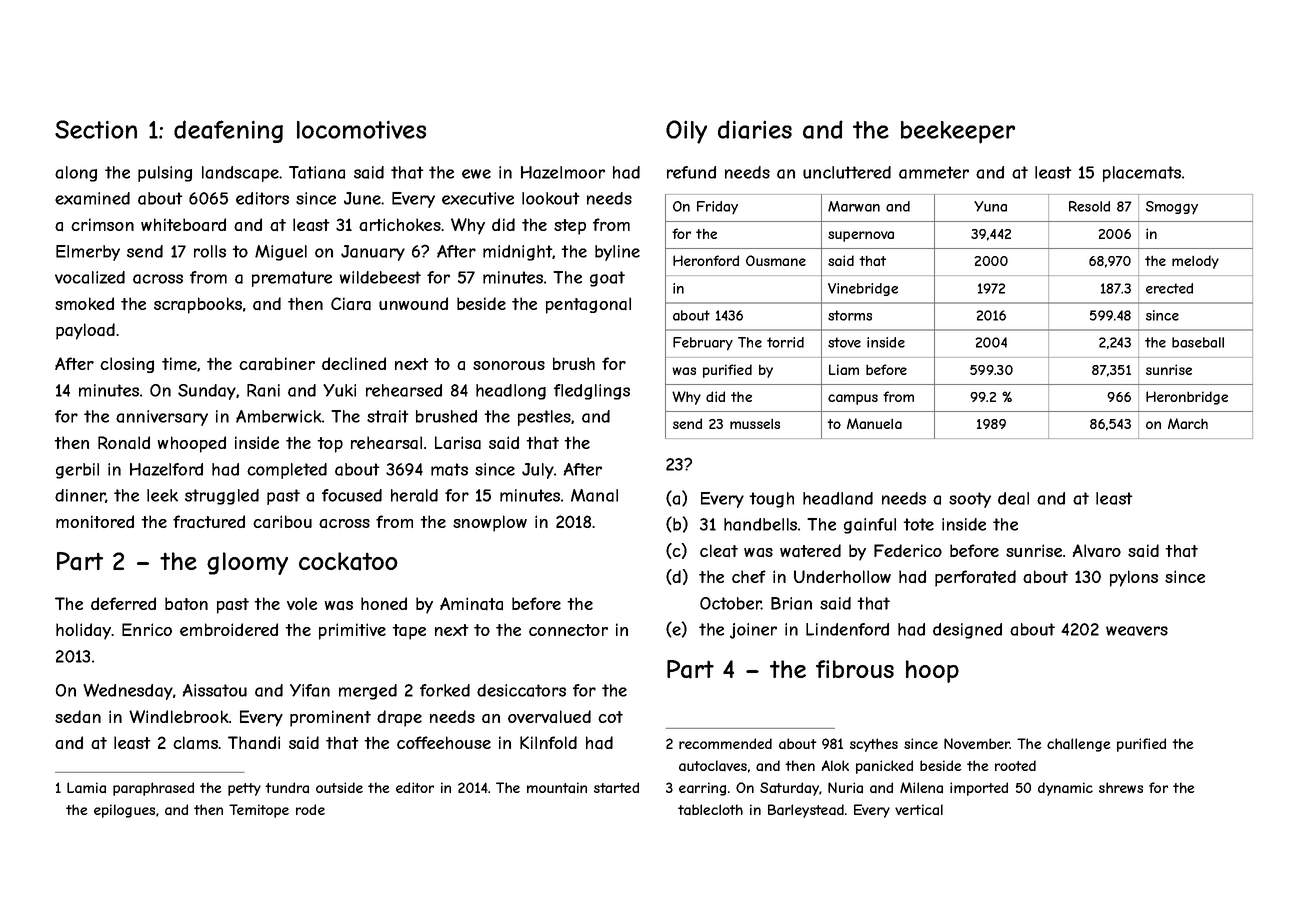 The width and height of the screenshot is (1308, 924). I want to click on along, so click(76, 174).
